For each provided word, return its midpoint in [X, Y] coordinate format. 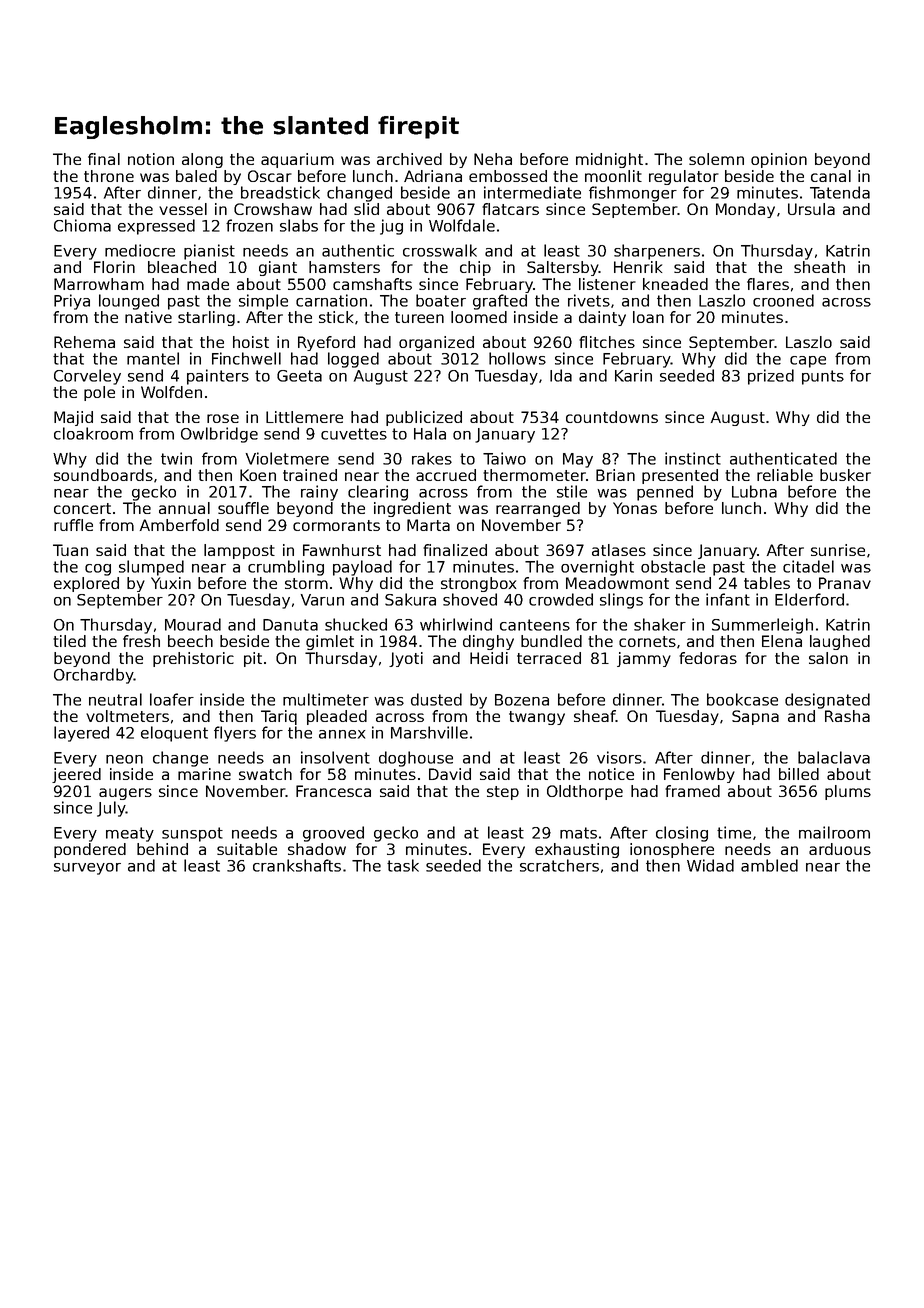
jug [391, 227]
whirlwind [456, 624]
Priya [72, 302]
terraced [549, 658]
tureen [419, 317]
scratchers [559, 865]
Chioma [82, 225]
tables [767, 583]
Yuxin [171, 583]
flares [768, 284]
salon [828, 658]
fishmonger [633, 194]
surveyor [87, 869]
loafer [172, 699]
